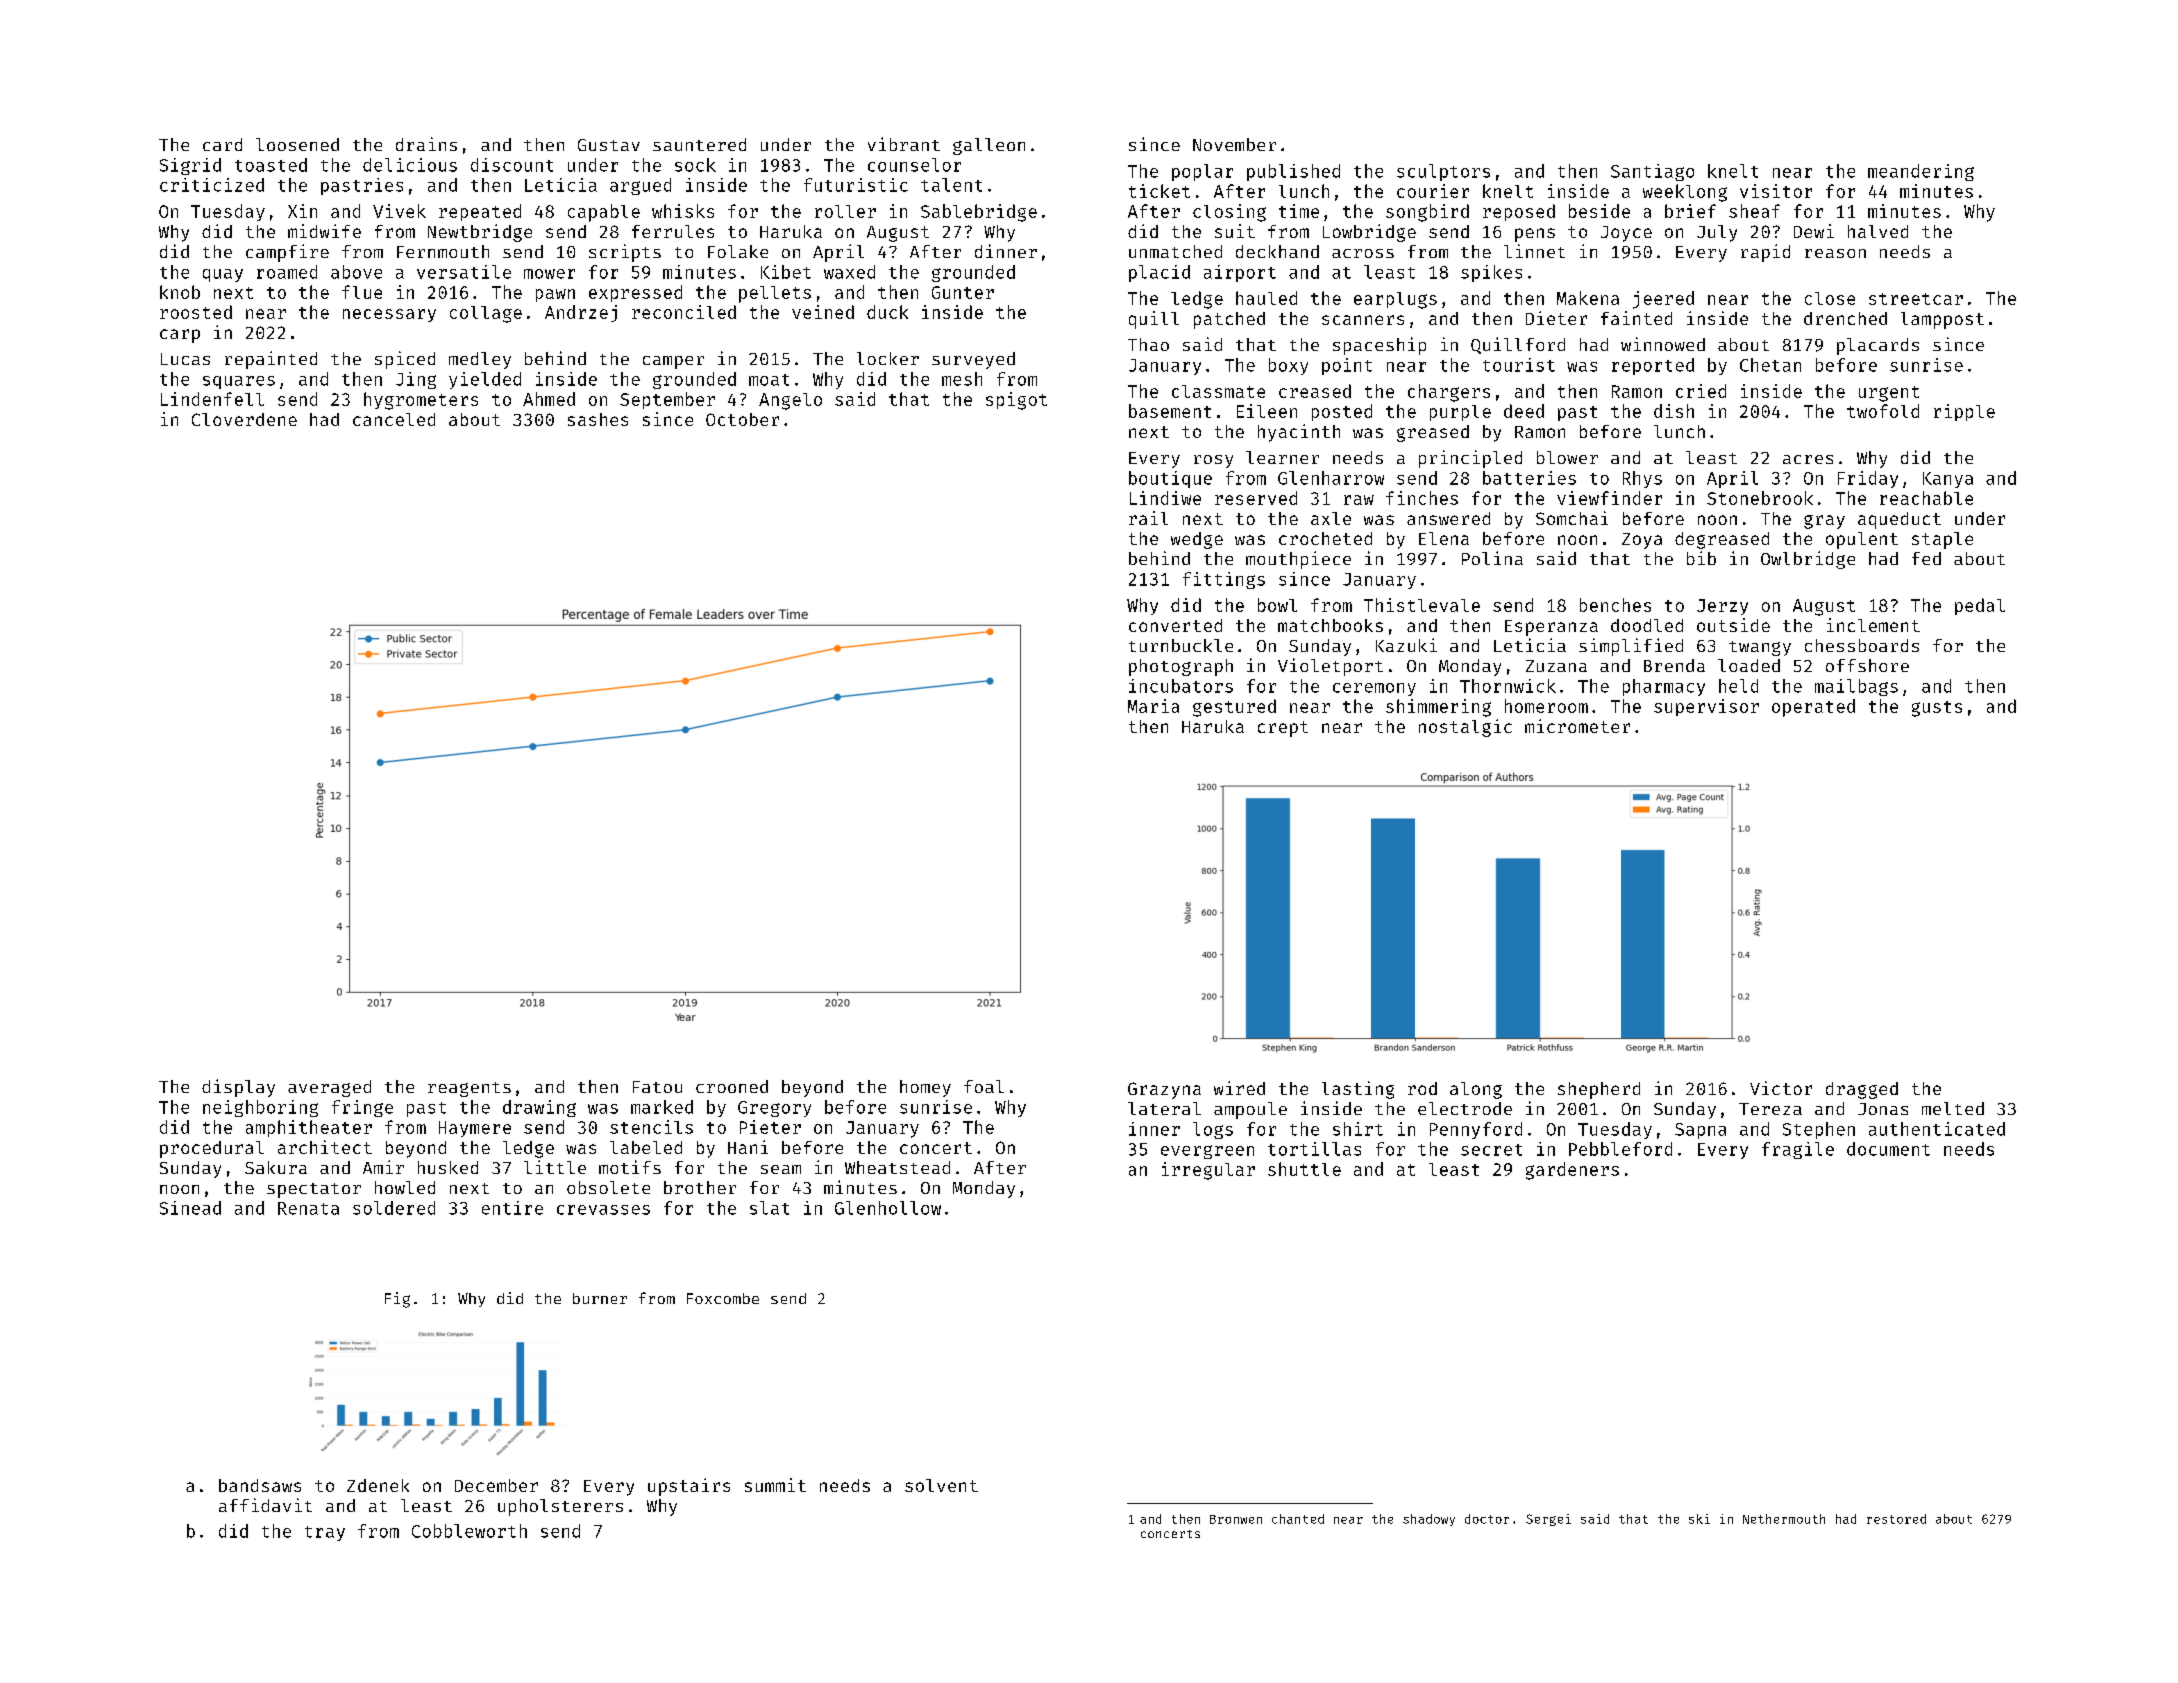  I want to click on Bronwen, so click(1236, 1519).
